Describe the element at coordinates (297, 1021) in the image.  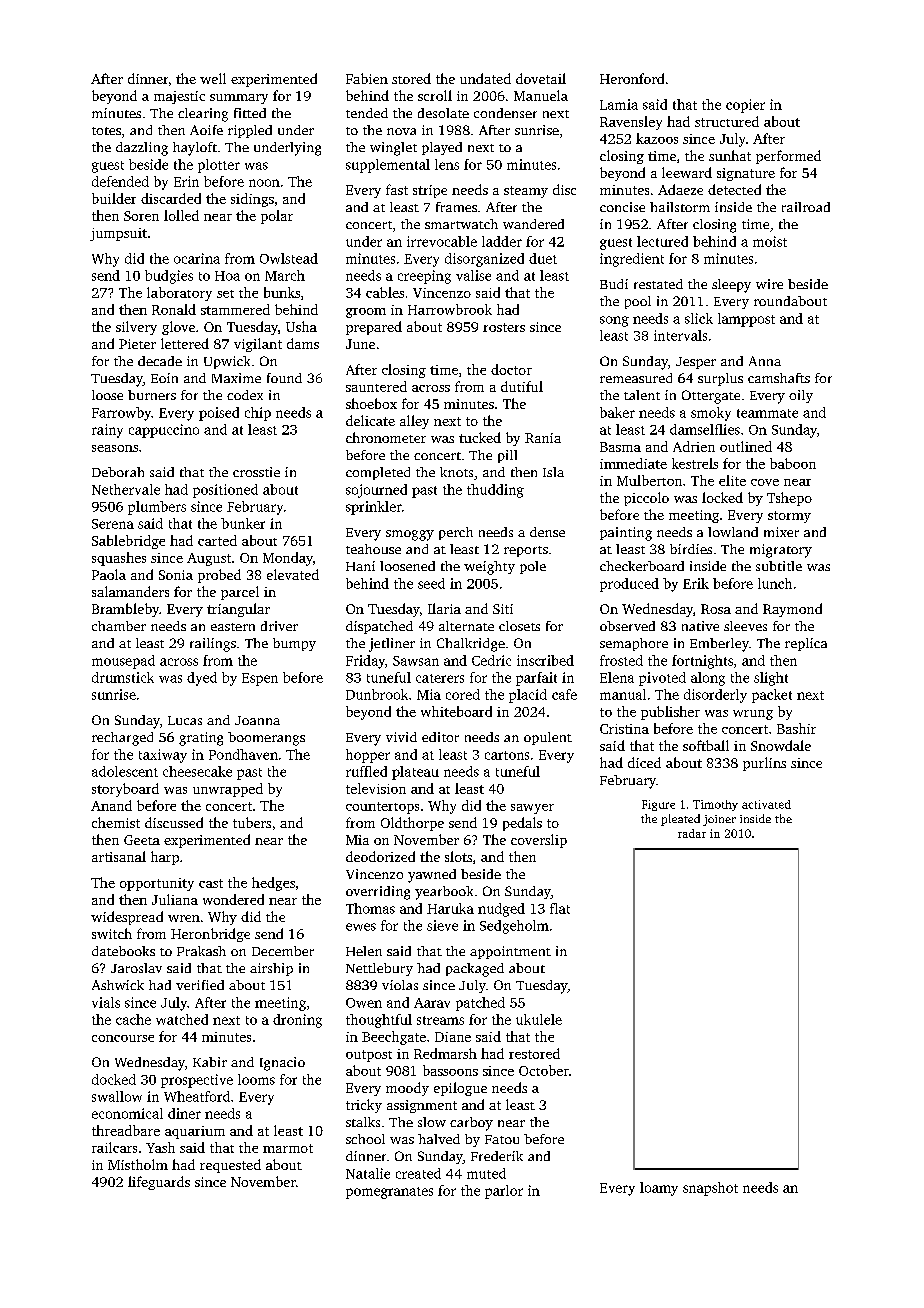
I see `droning` at that location.
